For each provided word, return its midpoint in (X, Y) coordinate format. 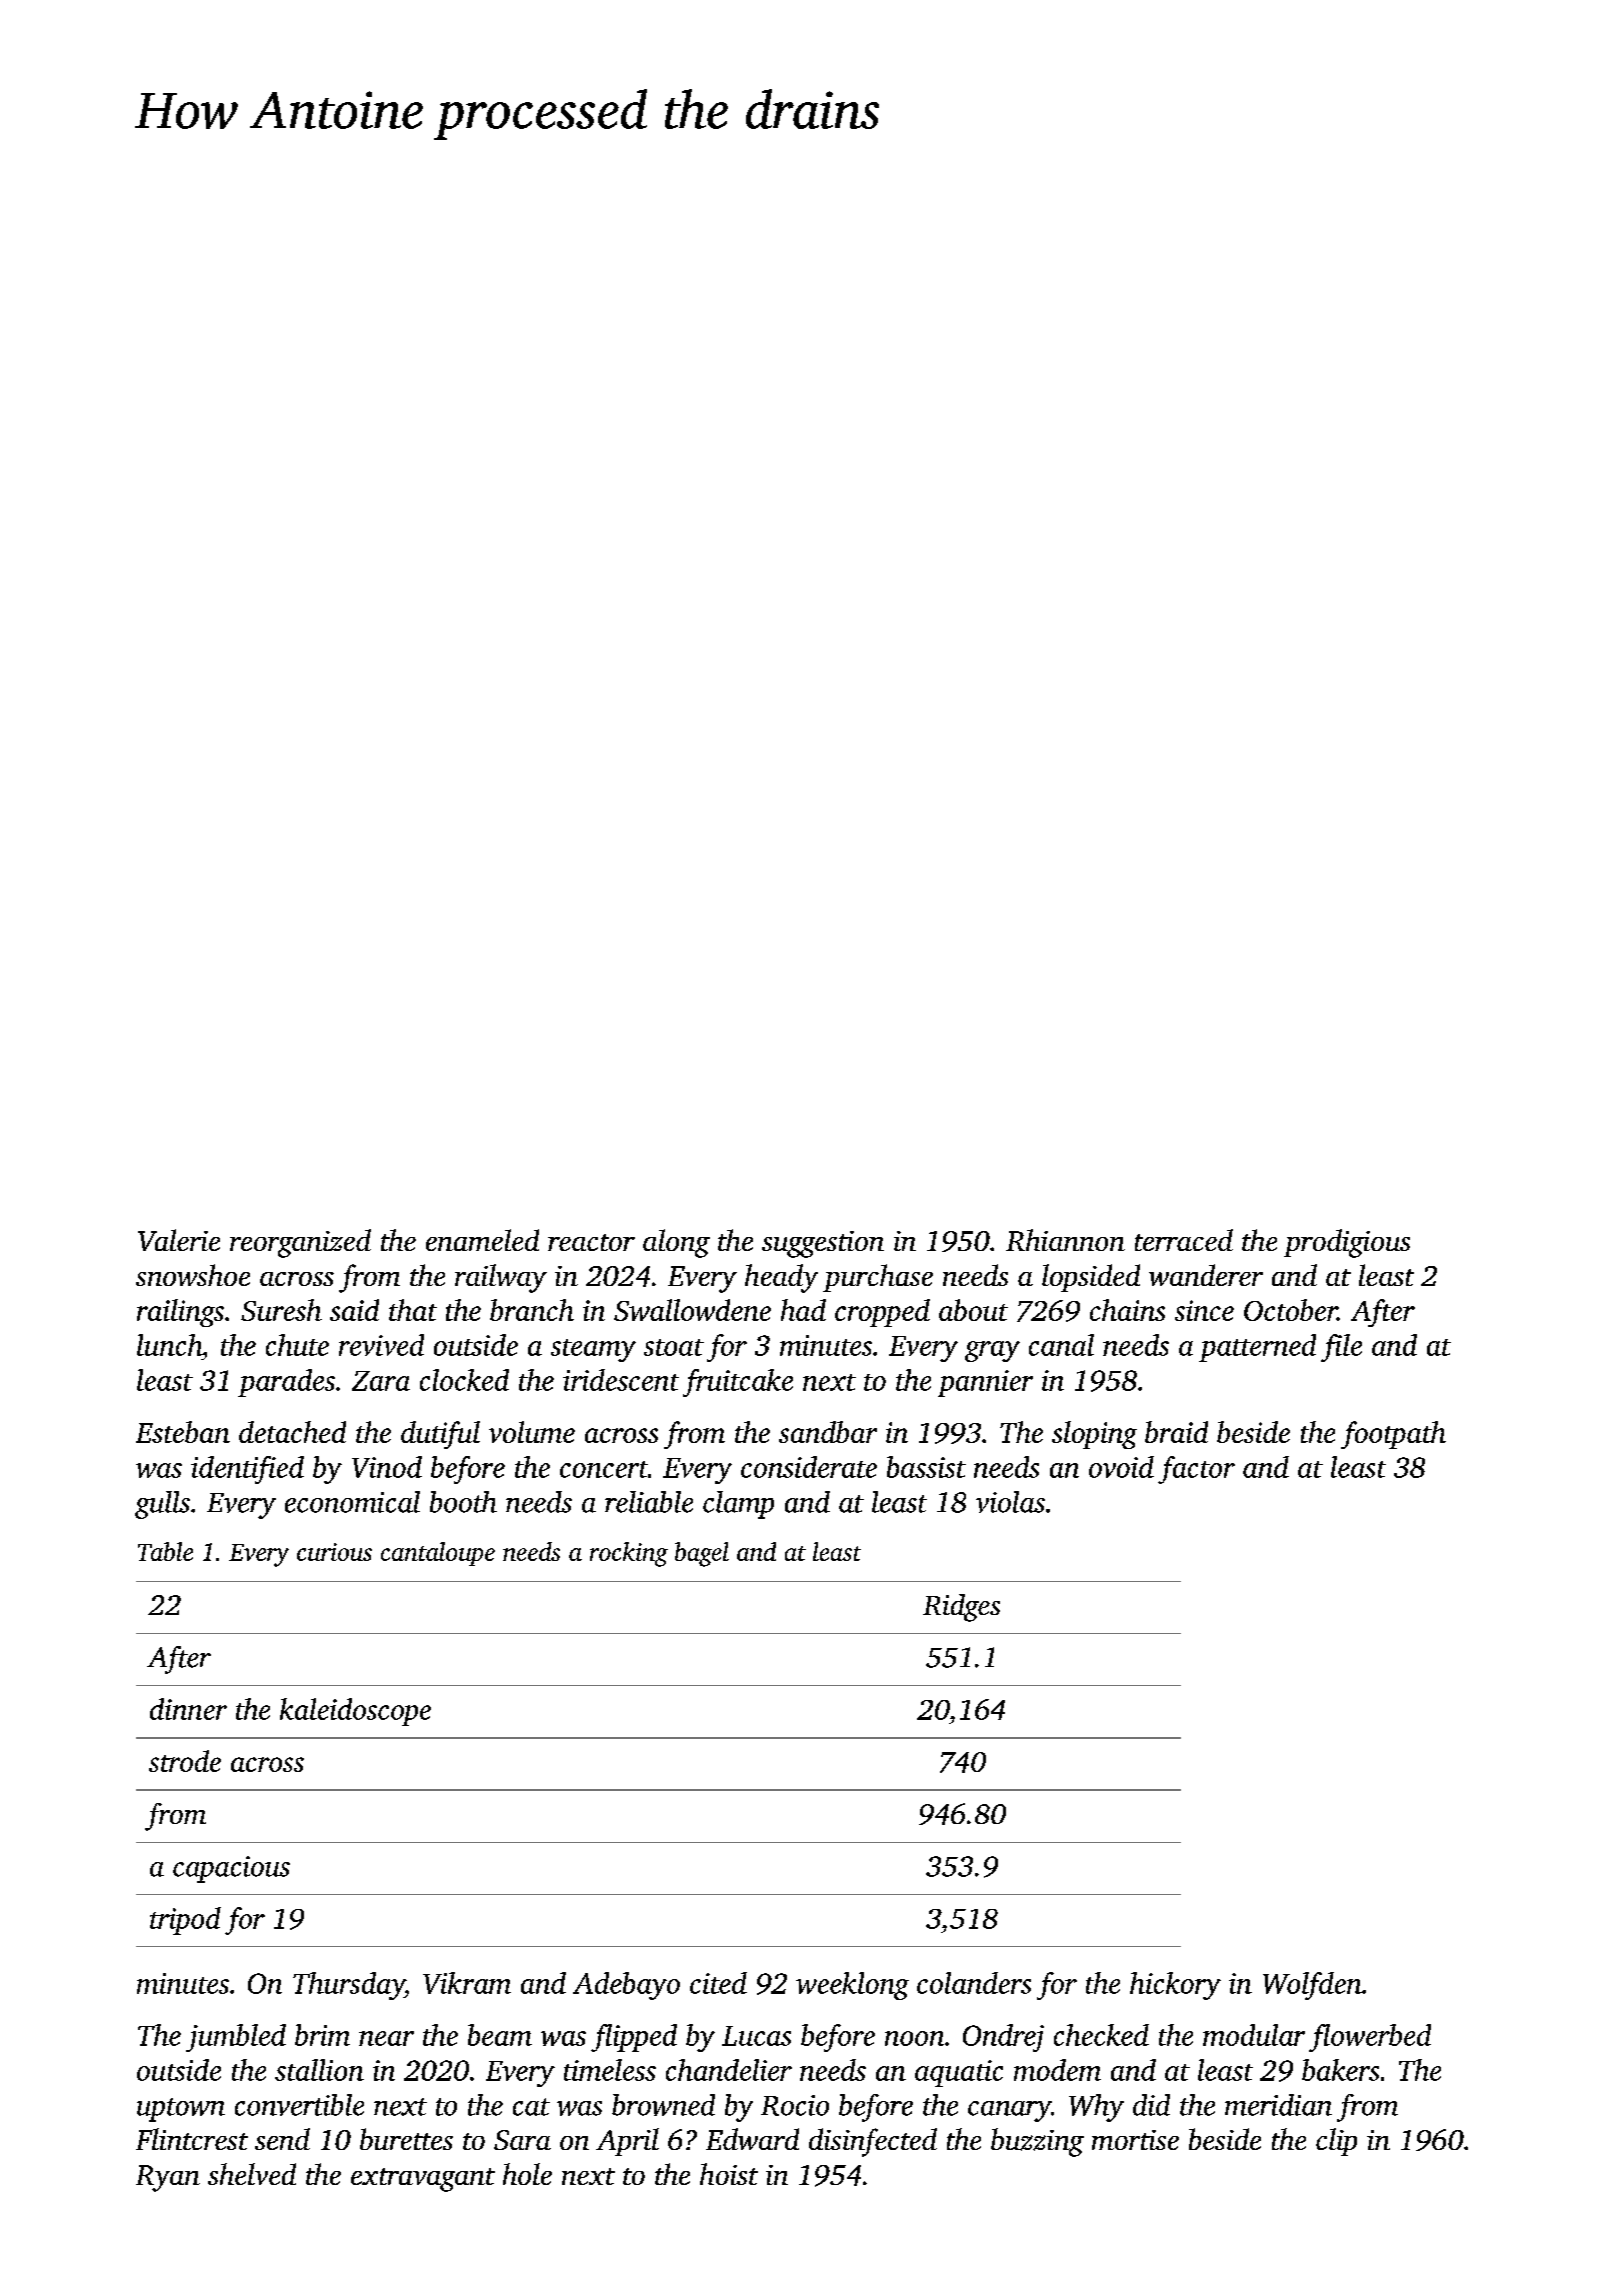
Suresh (281, 1310)
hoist (729, 2174)
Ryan (168, 2178)
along (676, 1243)
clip (1336, 2142)
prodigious (1347, 1243)
